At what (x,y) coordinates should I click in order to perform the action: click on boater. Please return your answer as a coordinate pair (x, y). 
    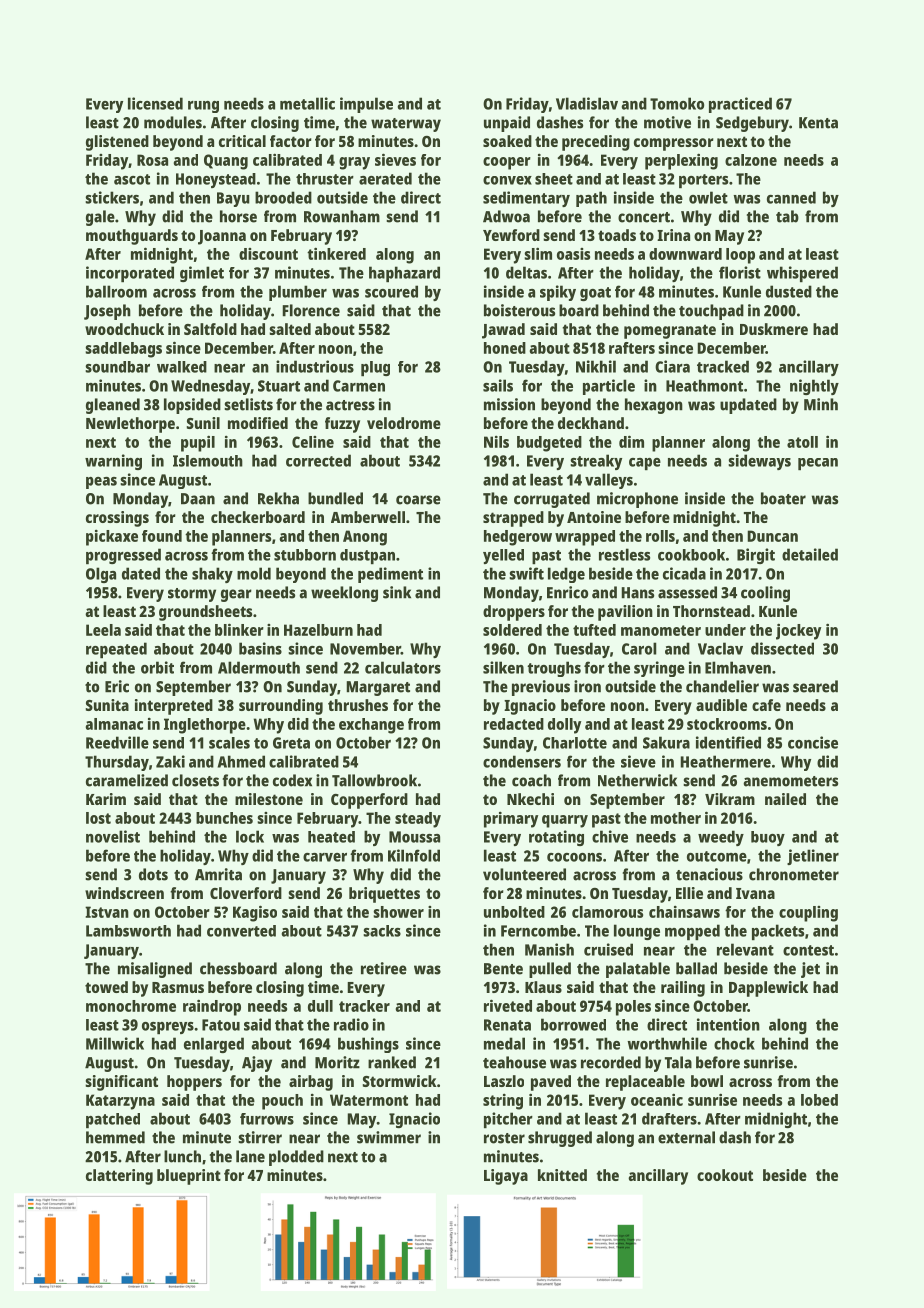
    Looking at the image, I should click on (783, 498).
